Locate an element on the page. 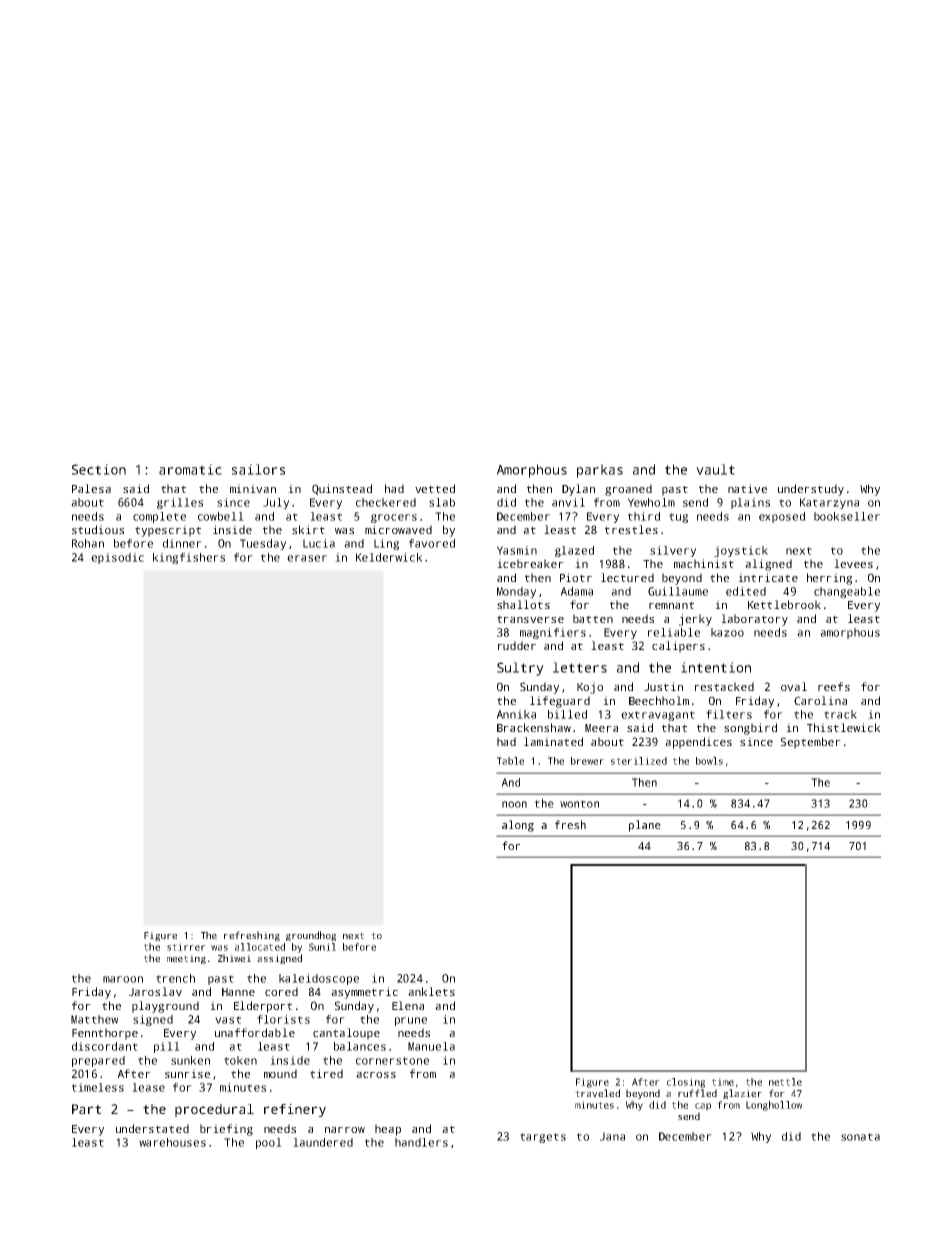 This document has width=952, height=1233. Beechholm is located at coordinates (659, 700).
